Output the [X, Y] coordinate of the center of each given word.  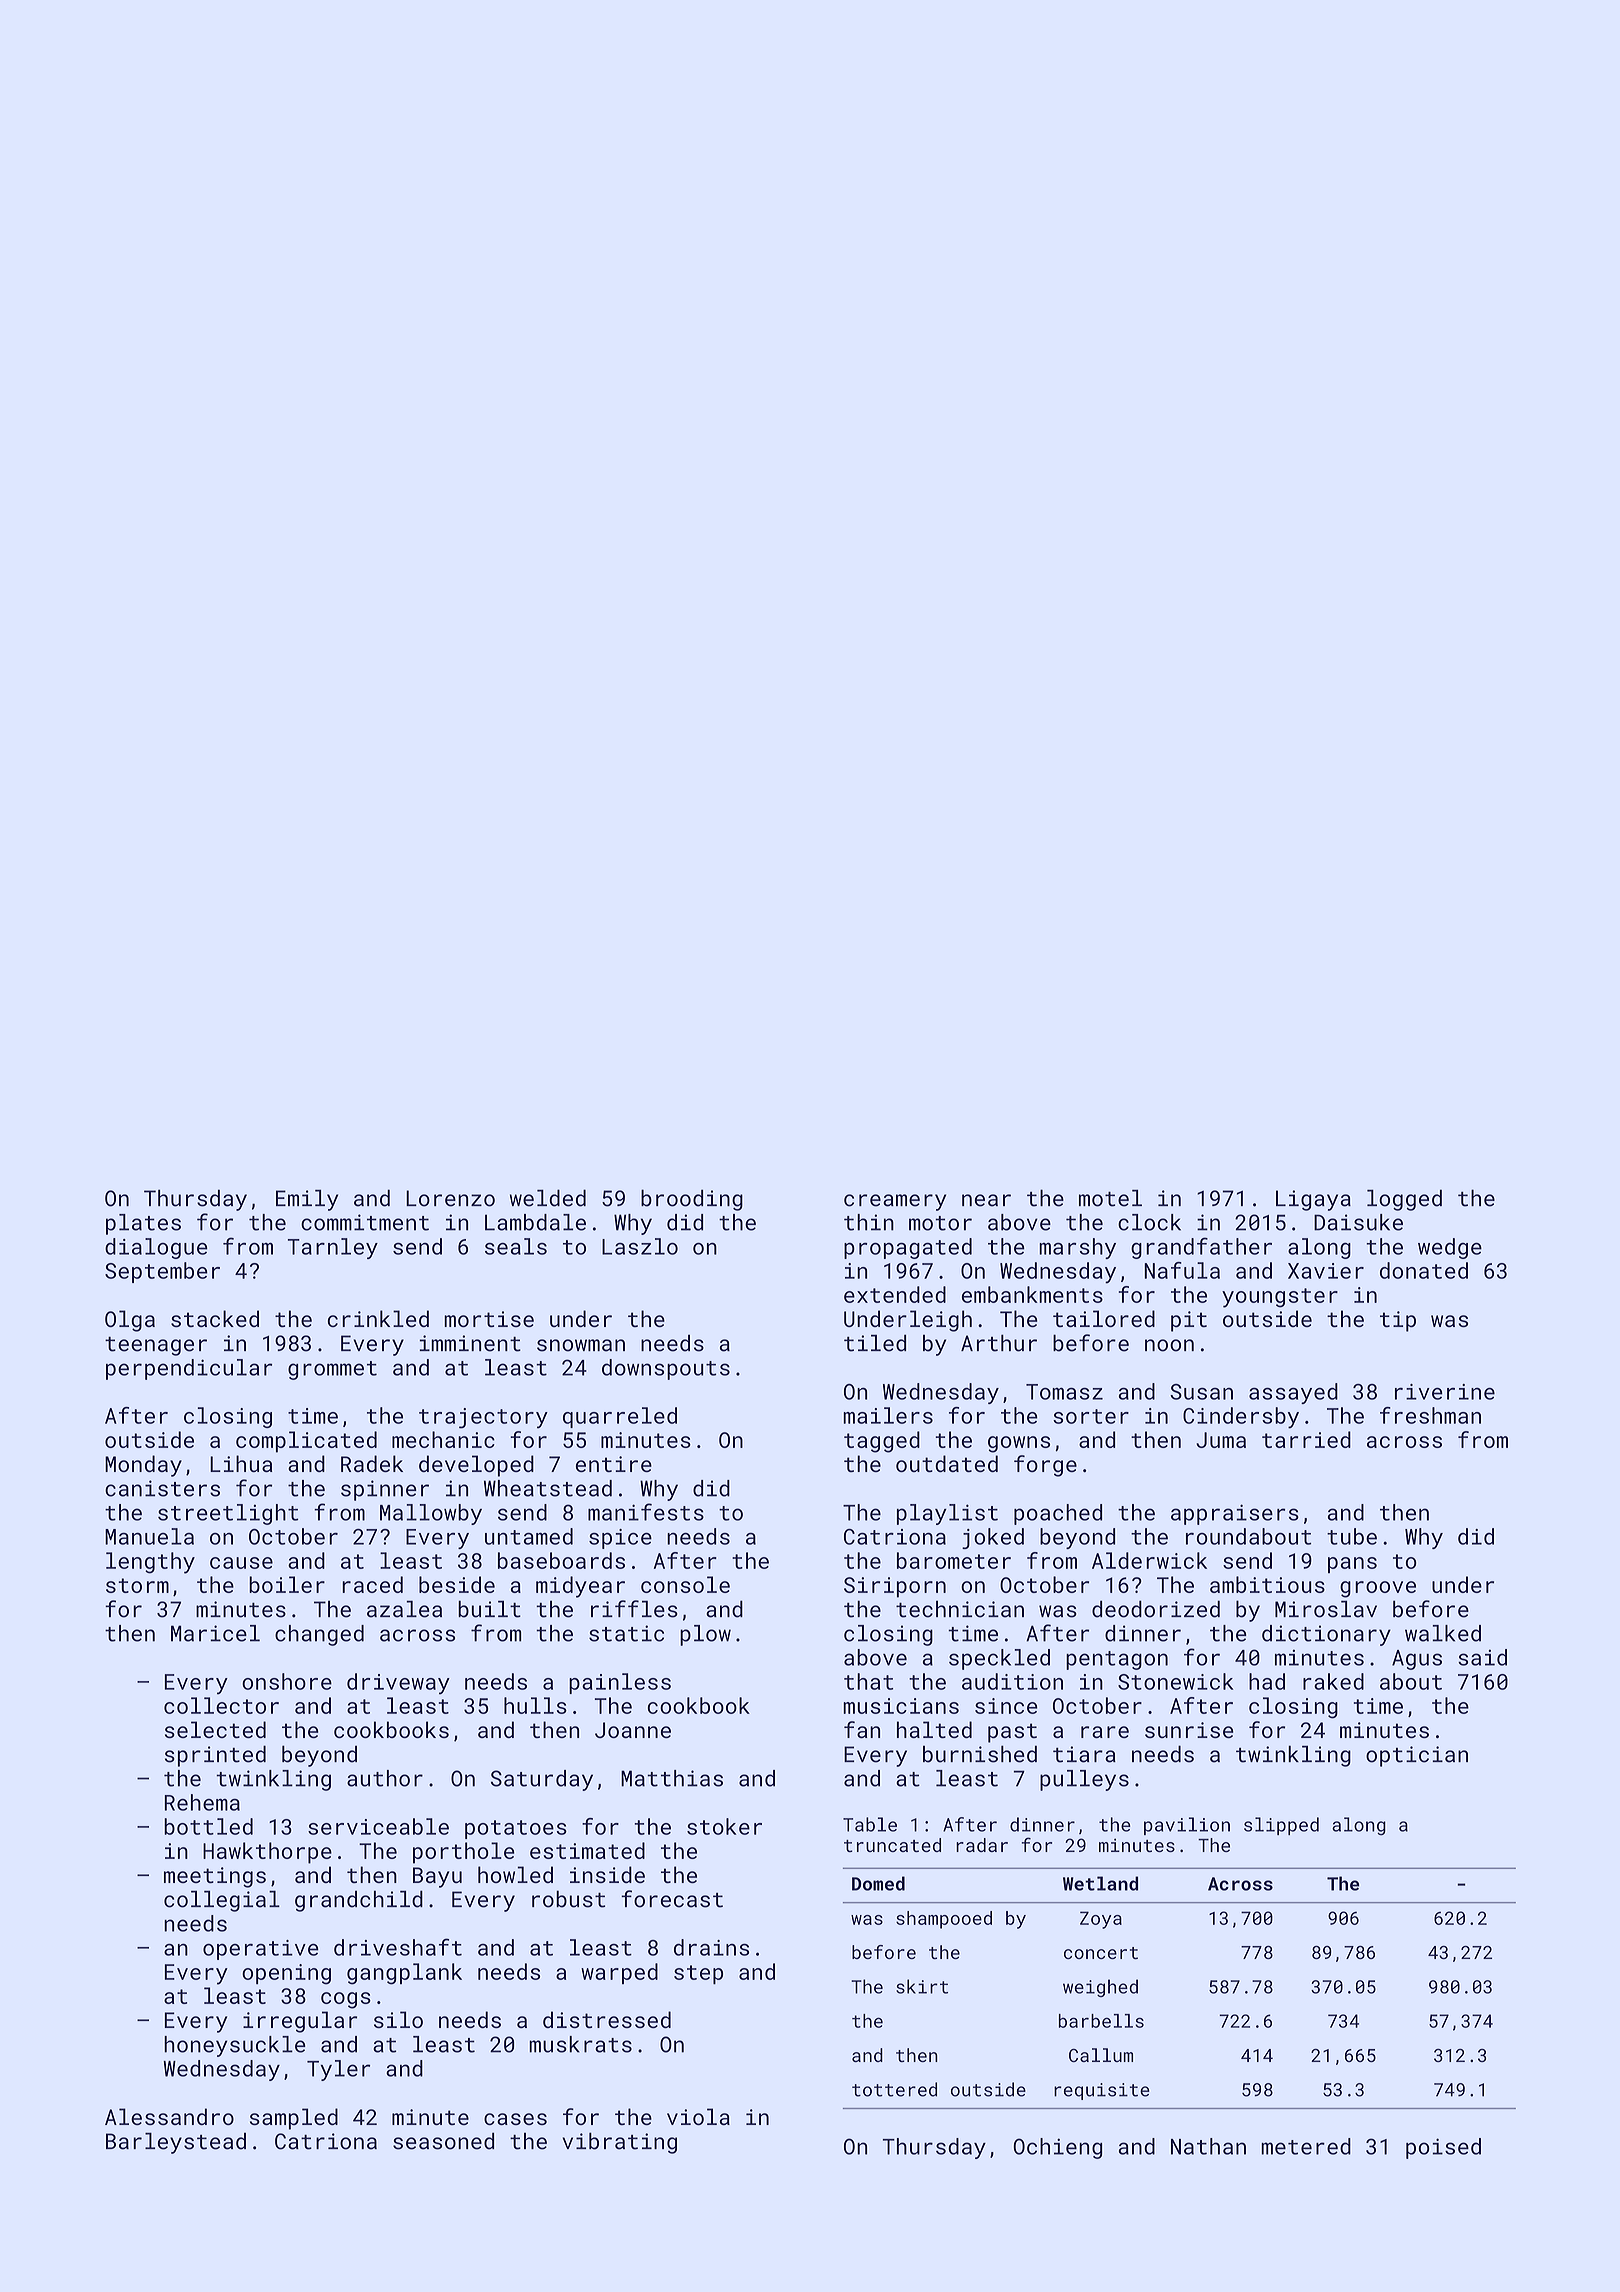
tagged [882, 1442]
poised [1443, 2148]
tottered [894, 2089]
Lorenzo [450, 1198]
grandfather [1201, 1248]
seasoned [443, 2141]
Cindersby [1241, 1418]
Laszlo [640, 1246]
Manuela [149, 1536]
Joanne [633, 1730]
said [1482, 1657]
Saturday [542, 1780]
